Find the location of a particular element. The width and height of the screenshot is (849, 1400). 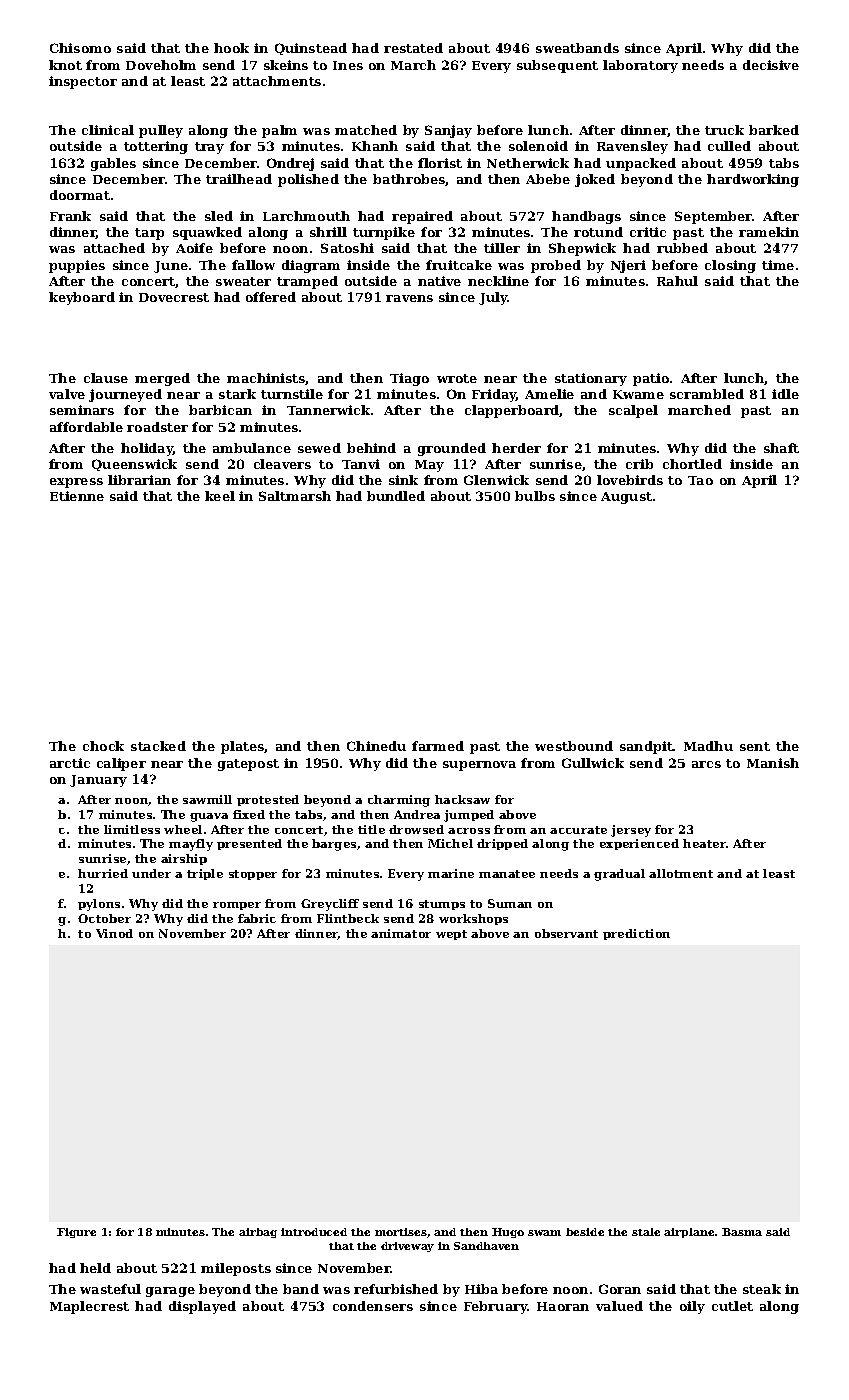

heater is located at coordinates (704, 843).
